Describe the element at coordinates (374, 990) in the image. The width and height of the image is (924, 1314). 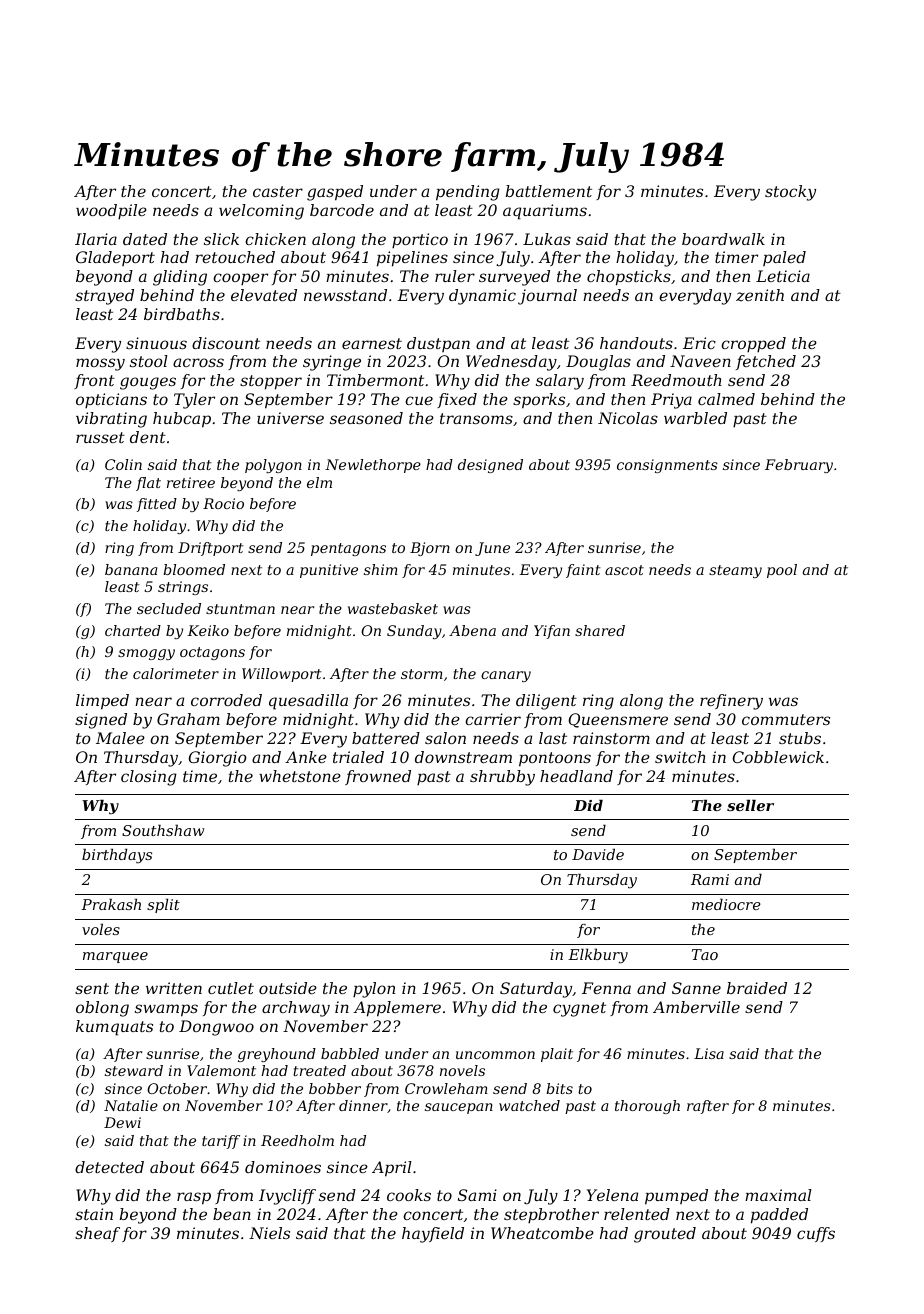
I see `pylon` at that location.
